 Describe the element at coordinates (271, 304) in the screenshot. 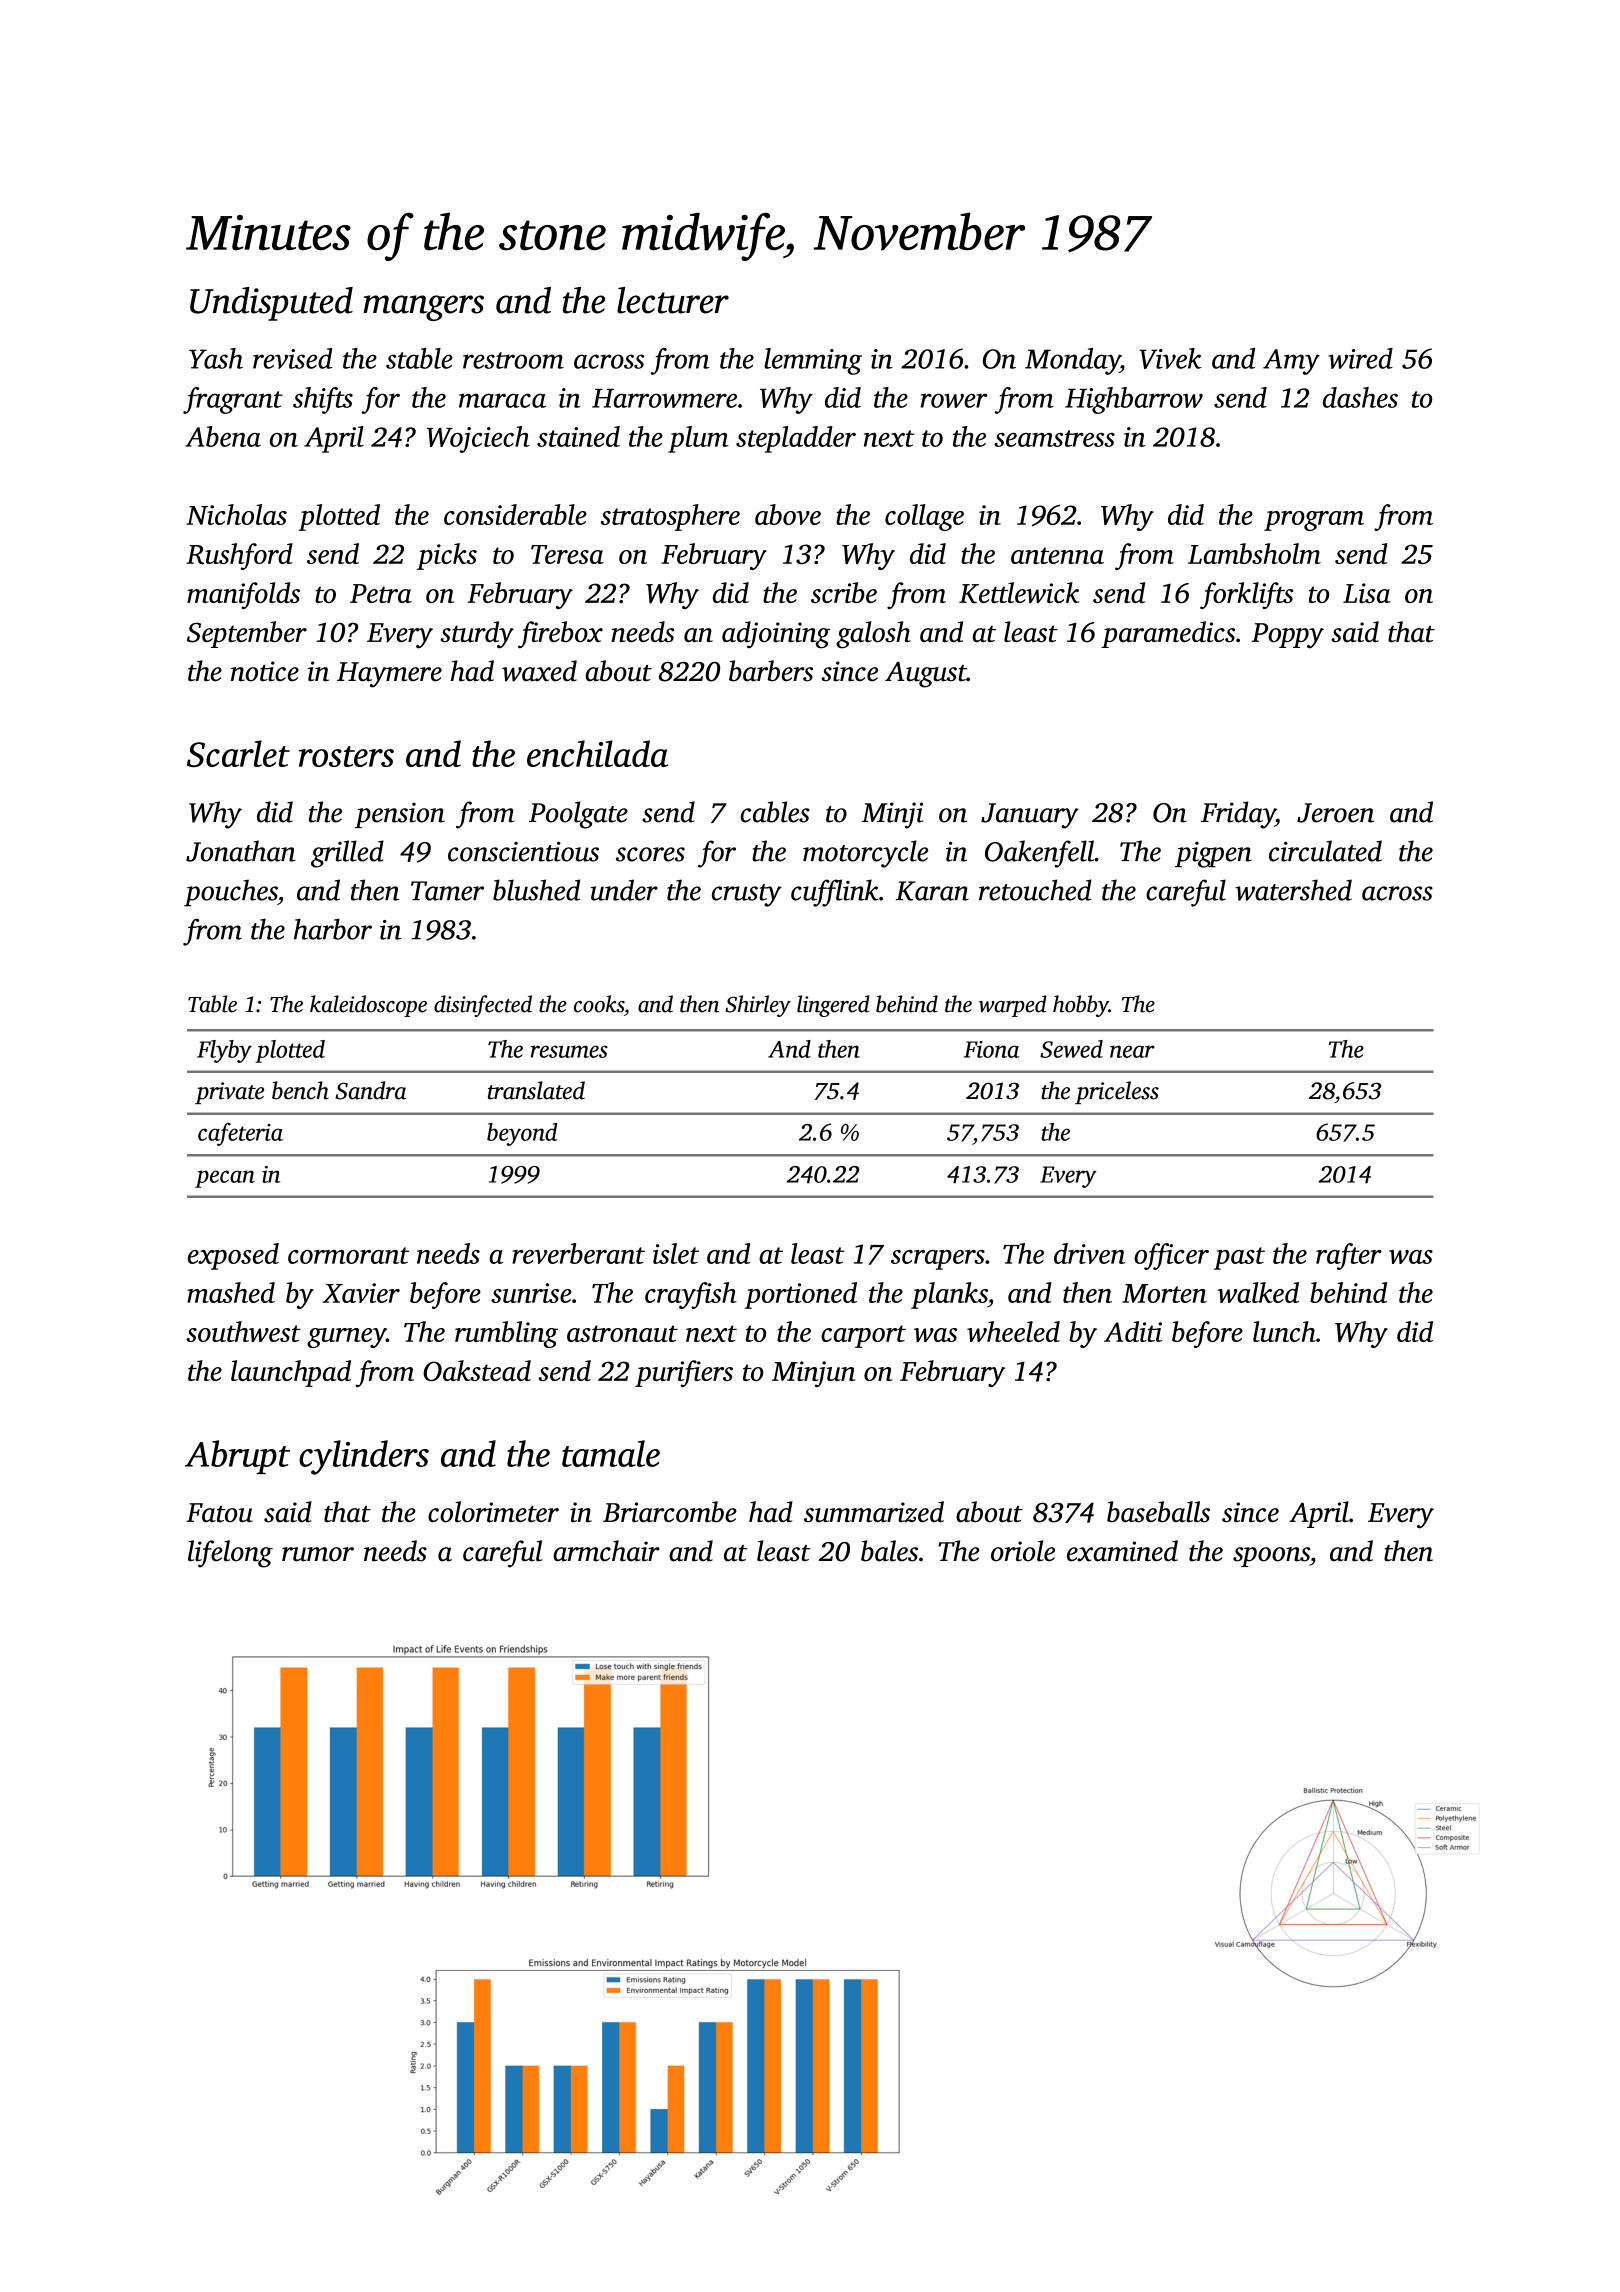

I see `Undisputed` at that location.
